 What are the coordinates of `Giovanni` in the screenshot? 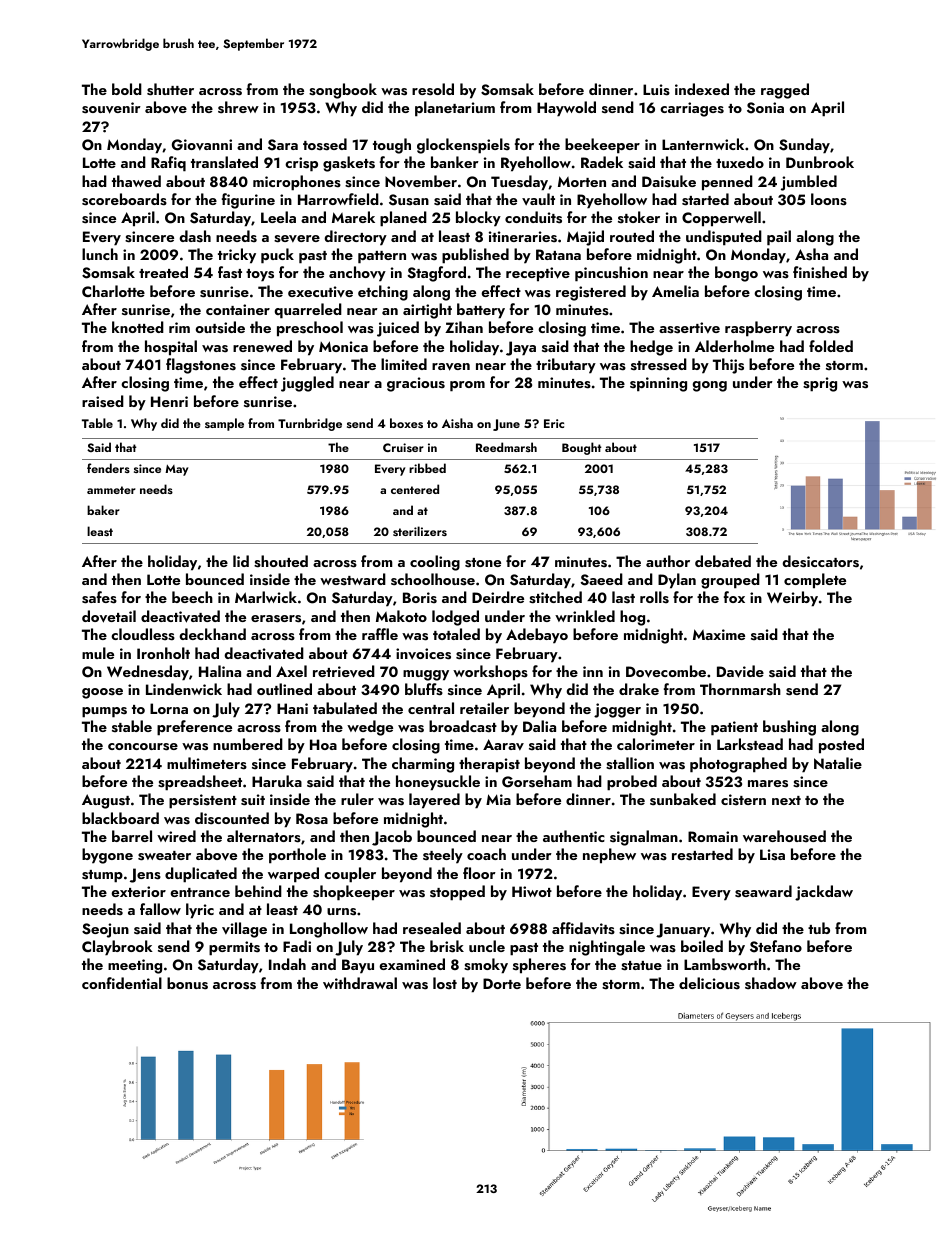 It's located at (202, 145).
